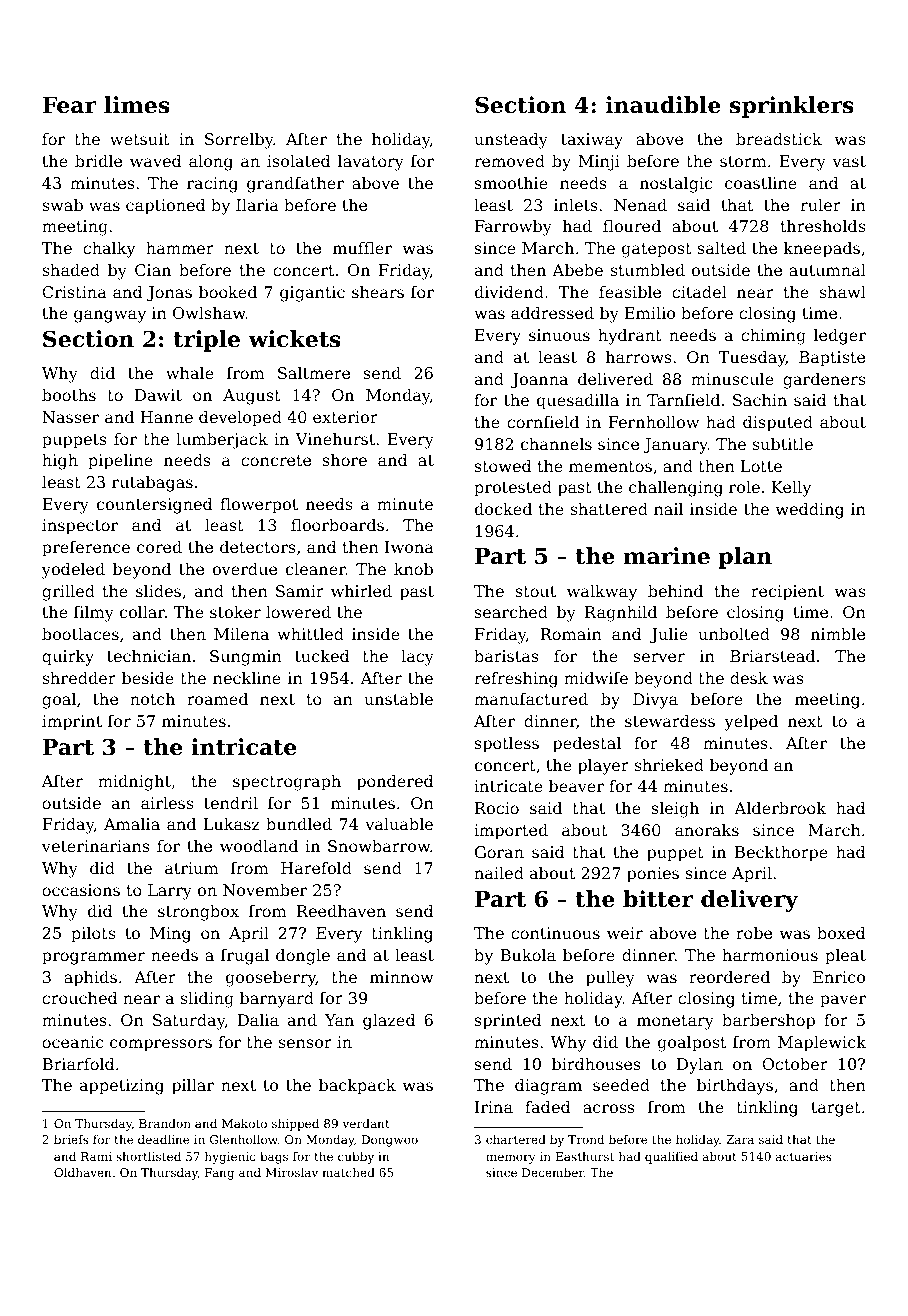 Image resolution: width=908 pixels, height=1316 pixels. What do you see at coordinates (245, 569) in the screenshot?
I see `overdue` at bounding box center [245, 569].
